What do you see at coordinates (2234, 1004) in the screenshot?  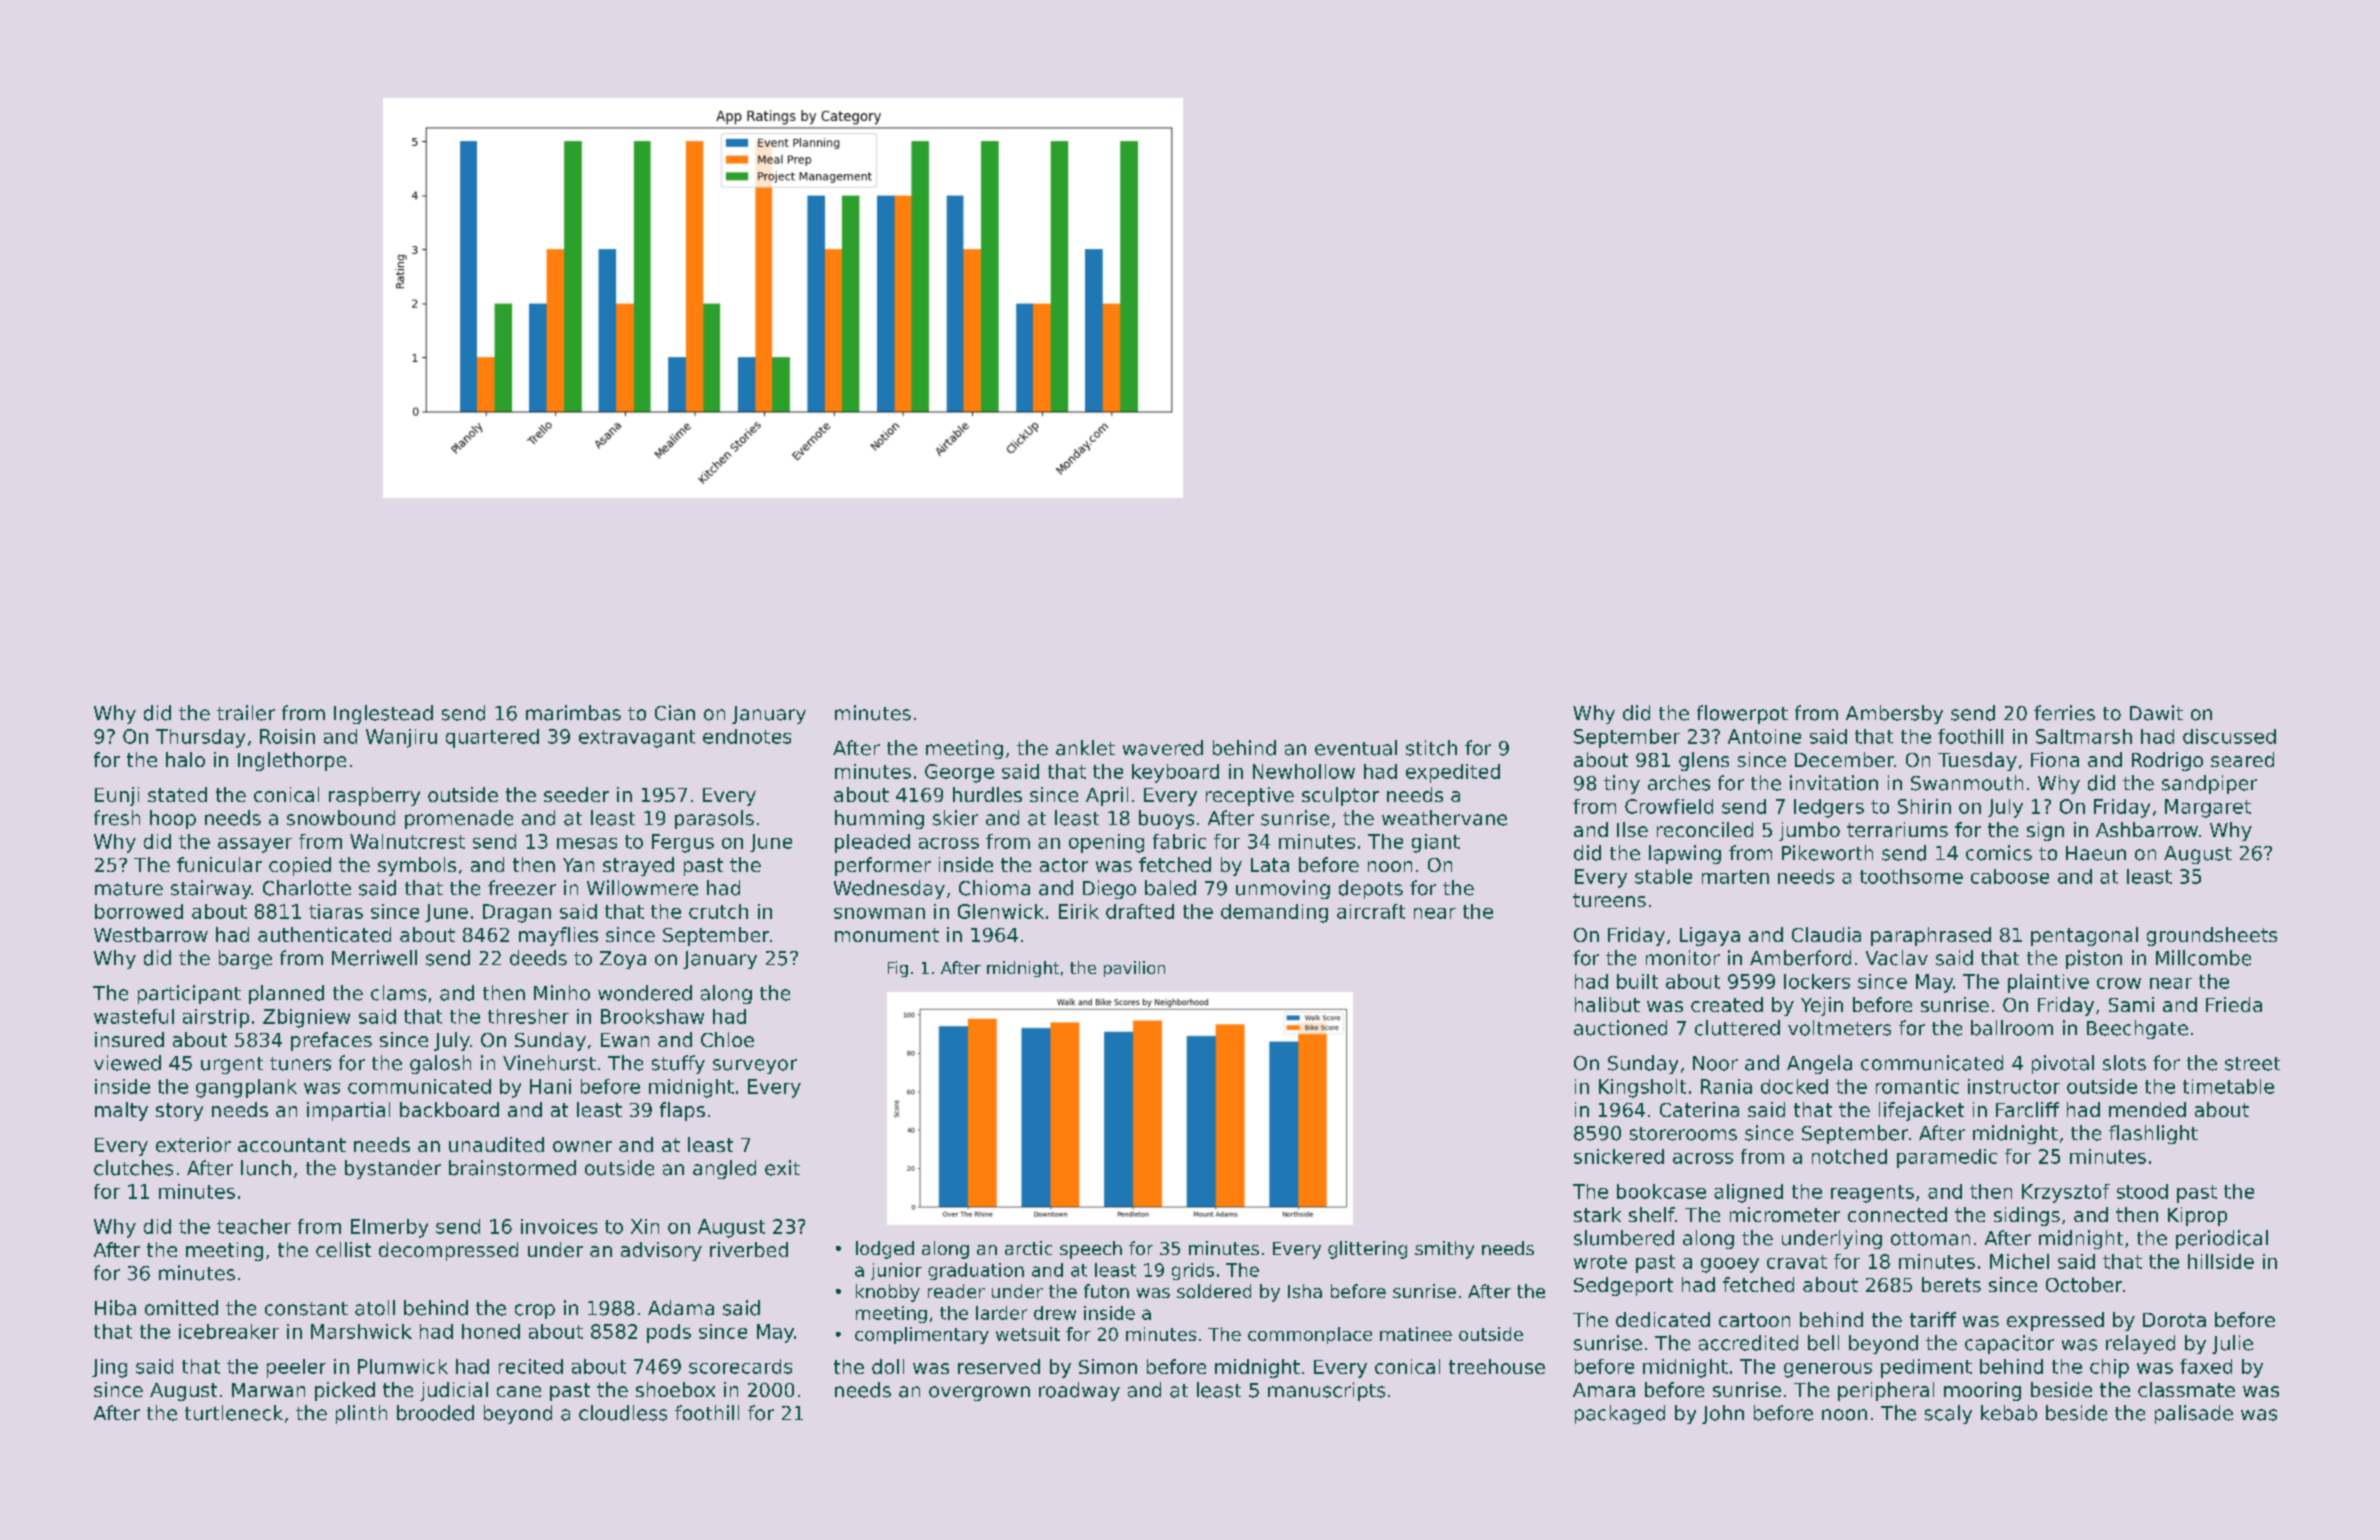 I see `Frieda` at bounding box center [2234, 1004].
